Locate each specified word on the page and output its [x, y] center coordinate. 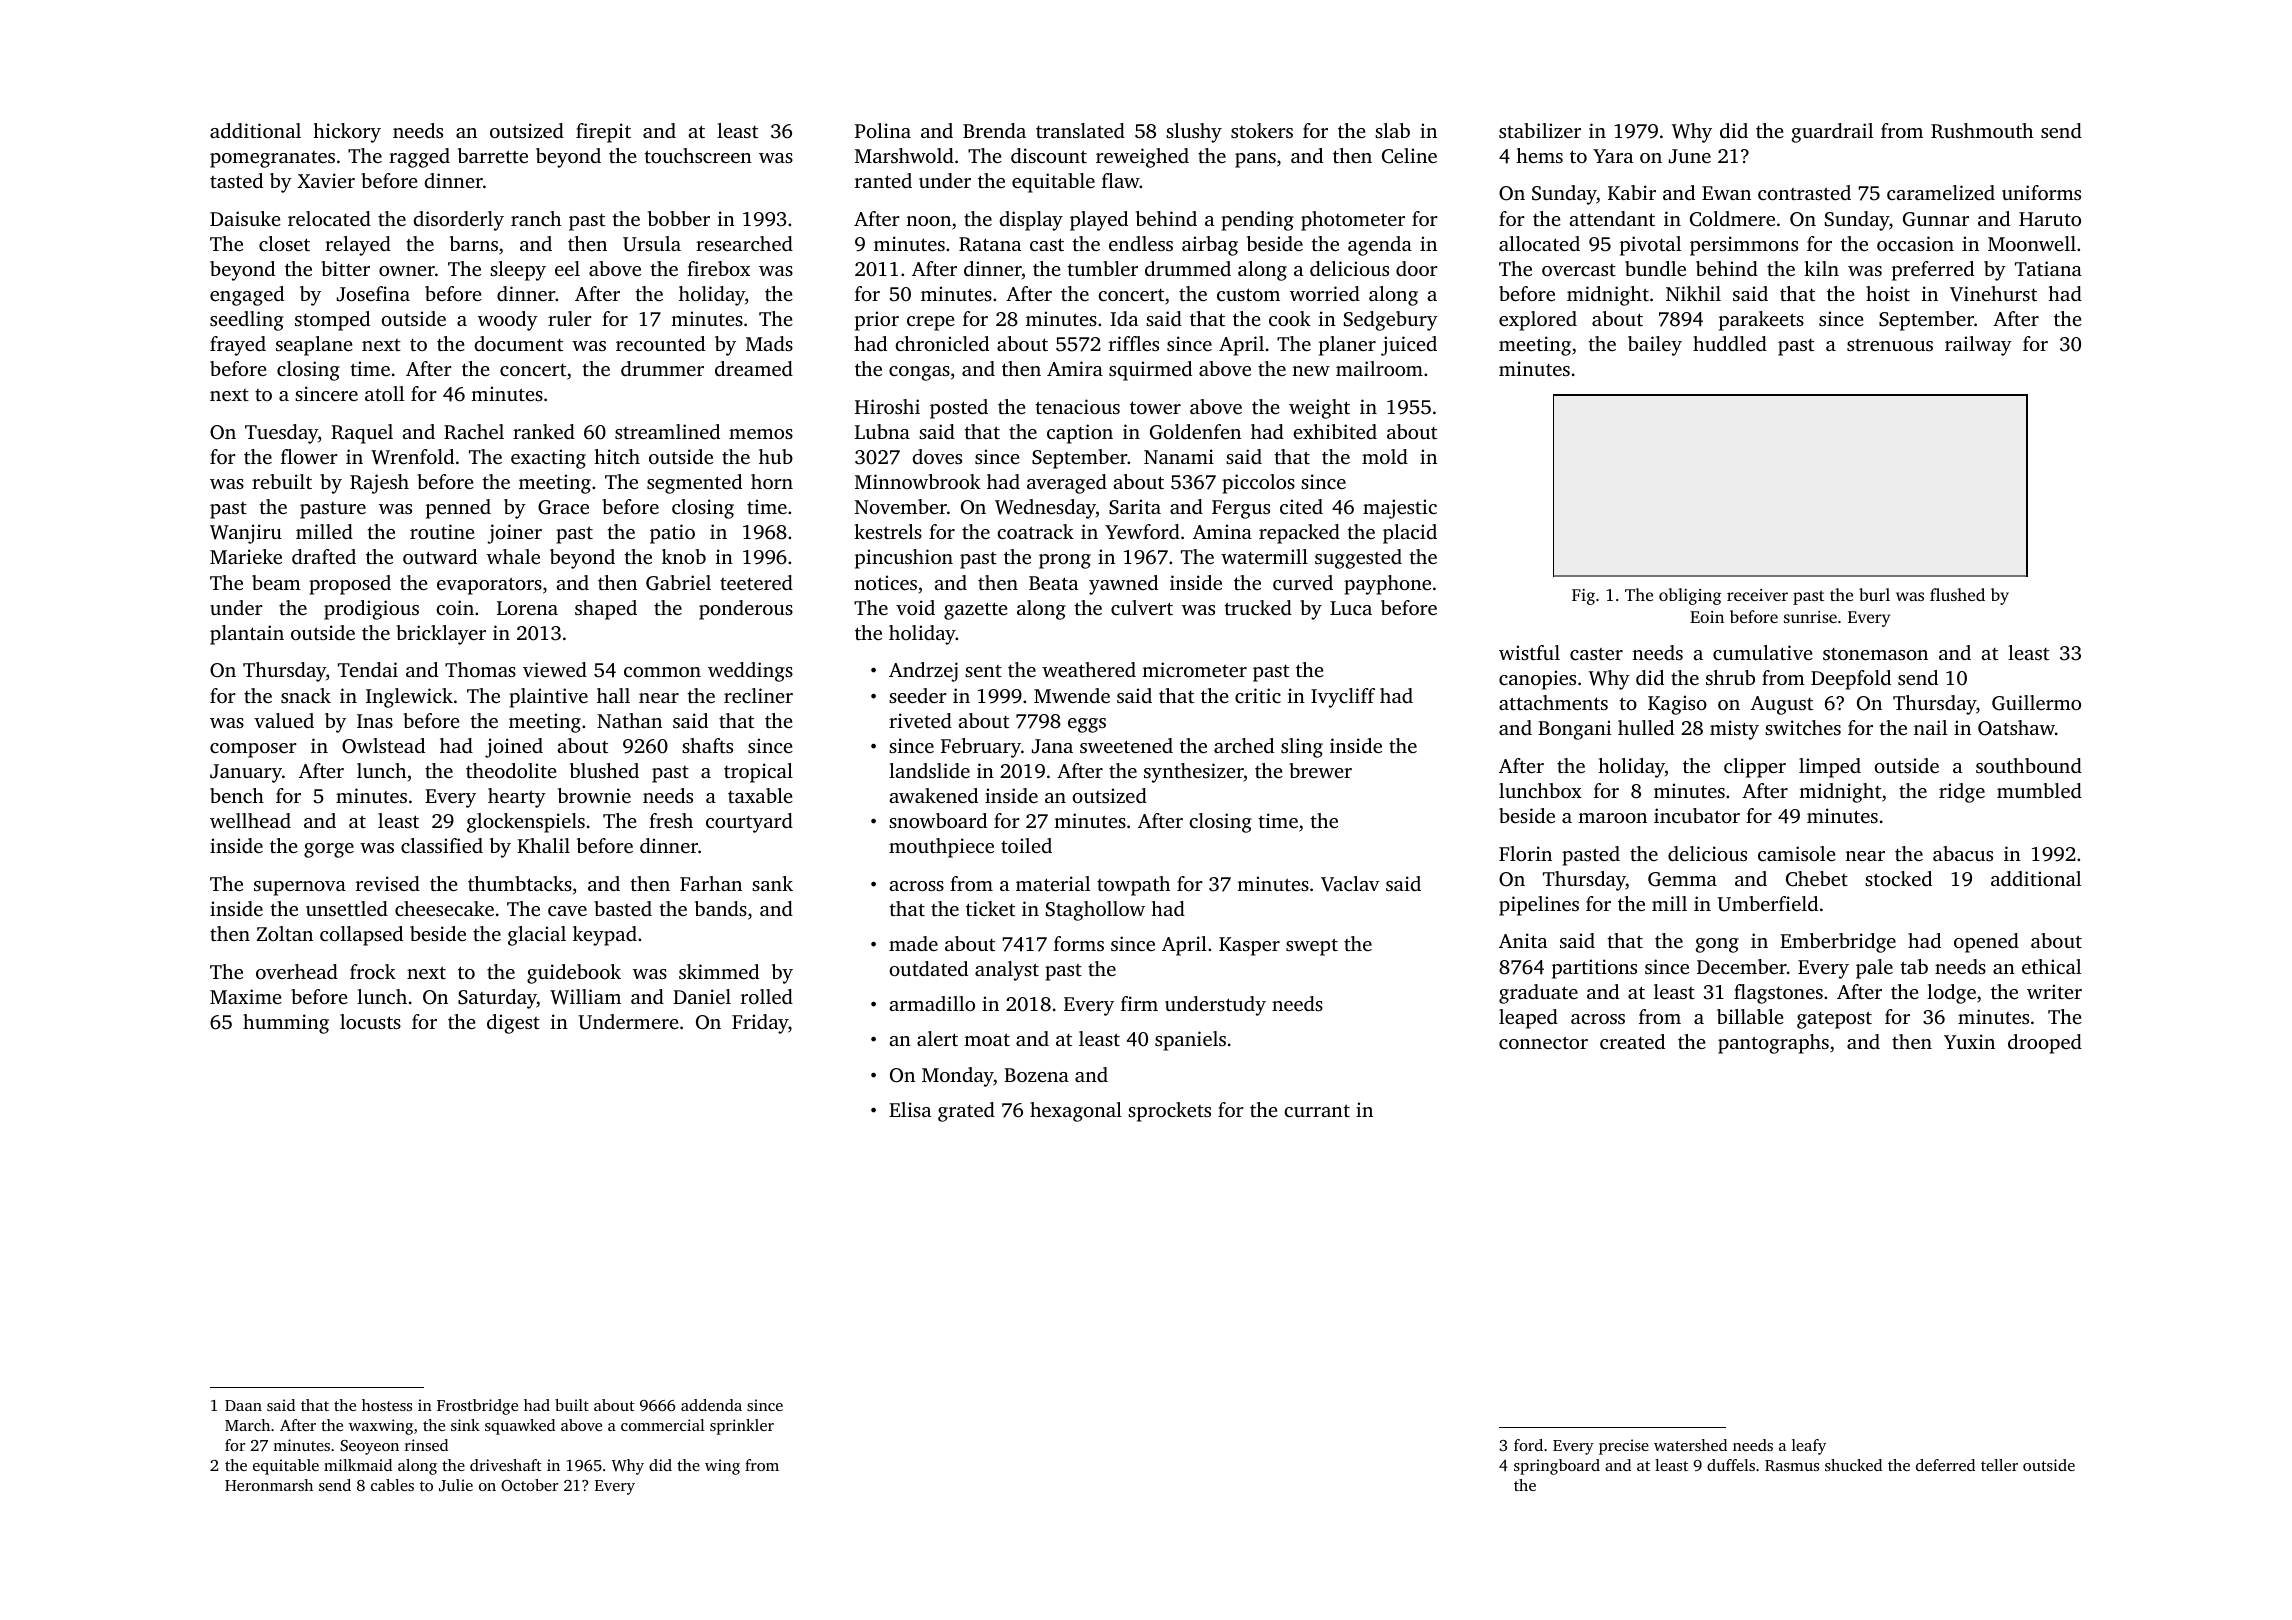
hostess [387, 1405]
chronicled [942, 343]
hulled [1646, 727]
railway [1978, 346]
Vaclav [1350, 884]
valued [284, 720]
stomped [332, 321]
